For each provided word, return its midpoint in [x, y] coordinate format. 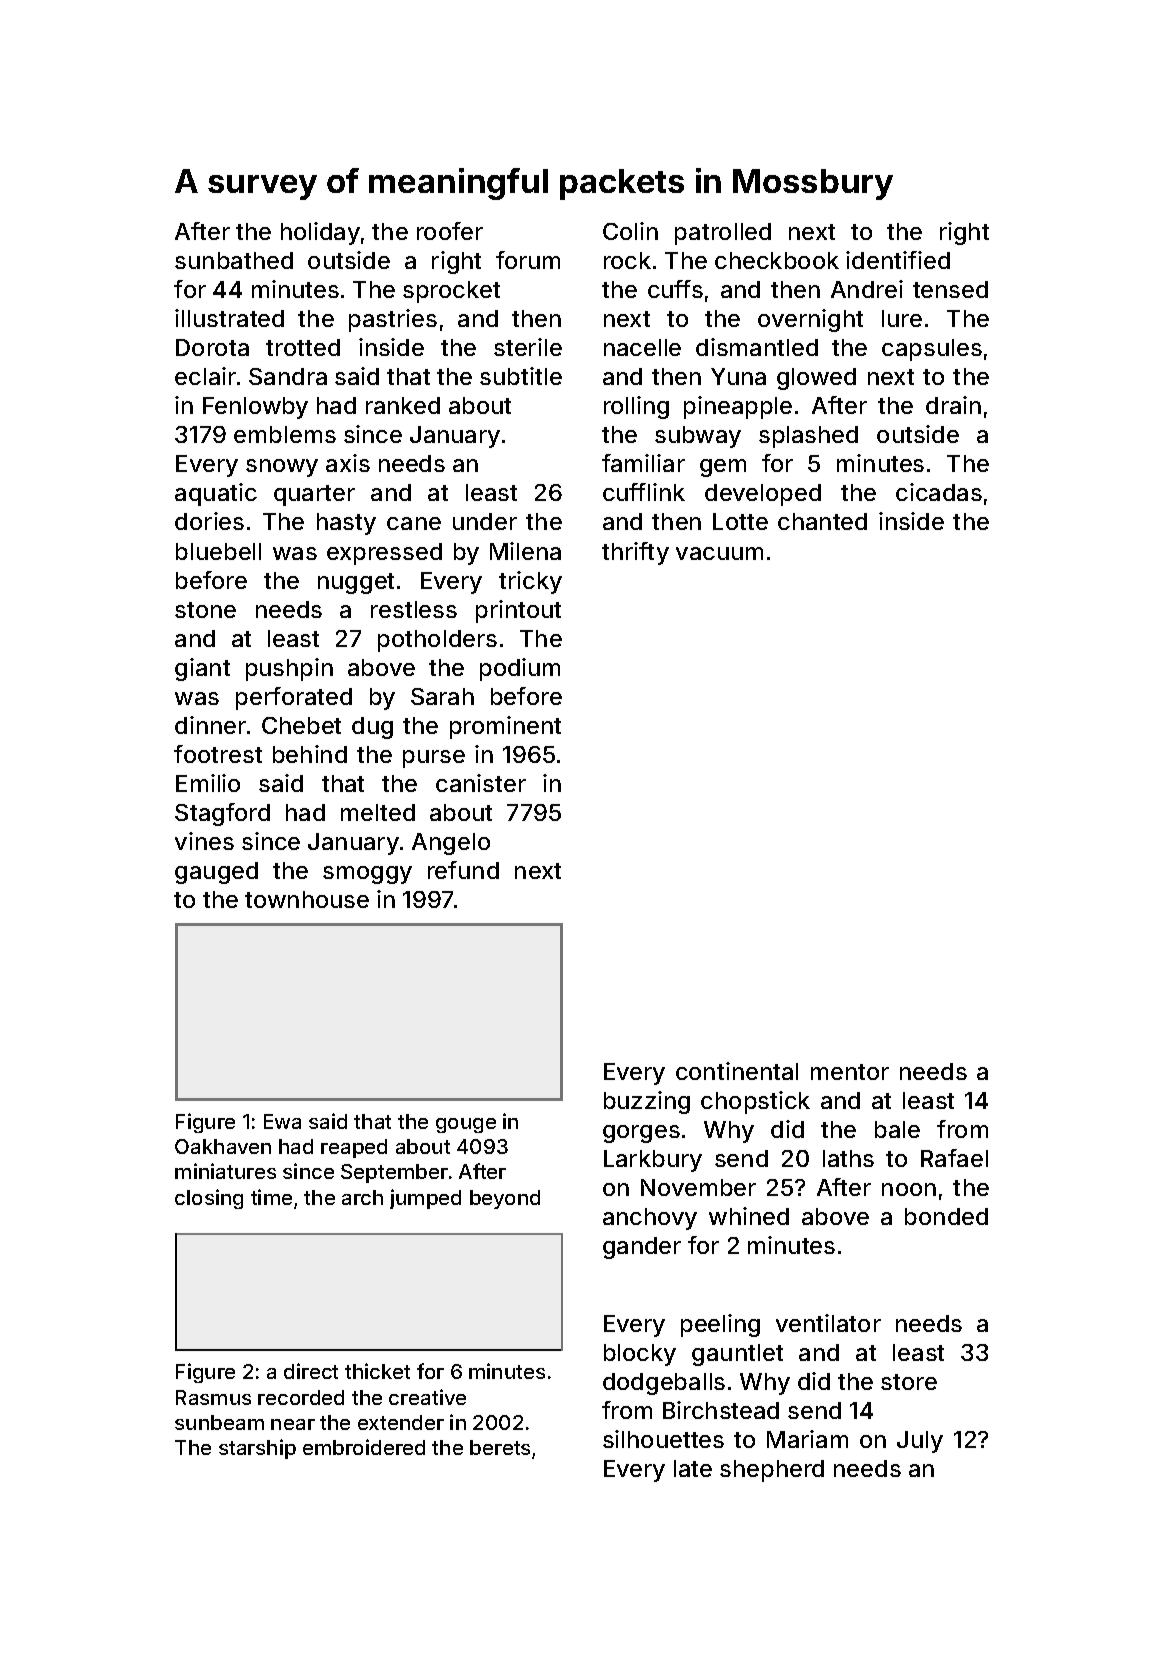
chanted [822, 521]
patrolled [723, 234]
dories [209, 521]
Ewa [282, 1121]
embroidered [364, 1447]
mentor [850, 1072]
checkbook [777, 260]
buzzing [647, 1102]
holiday [320, 233]
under [485, 521]
